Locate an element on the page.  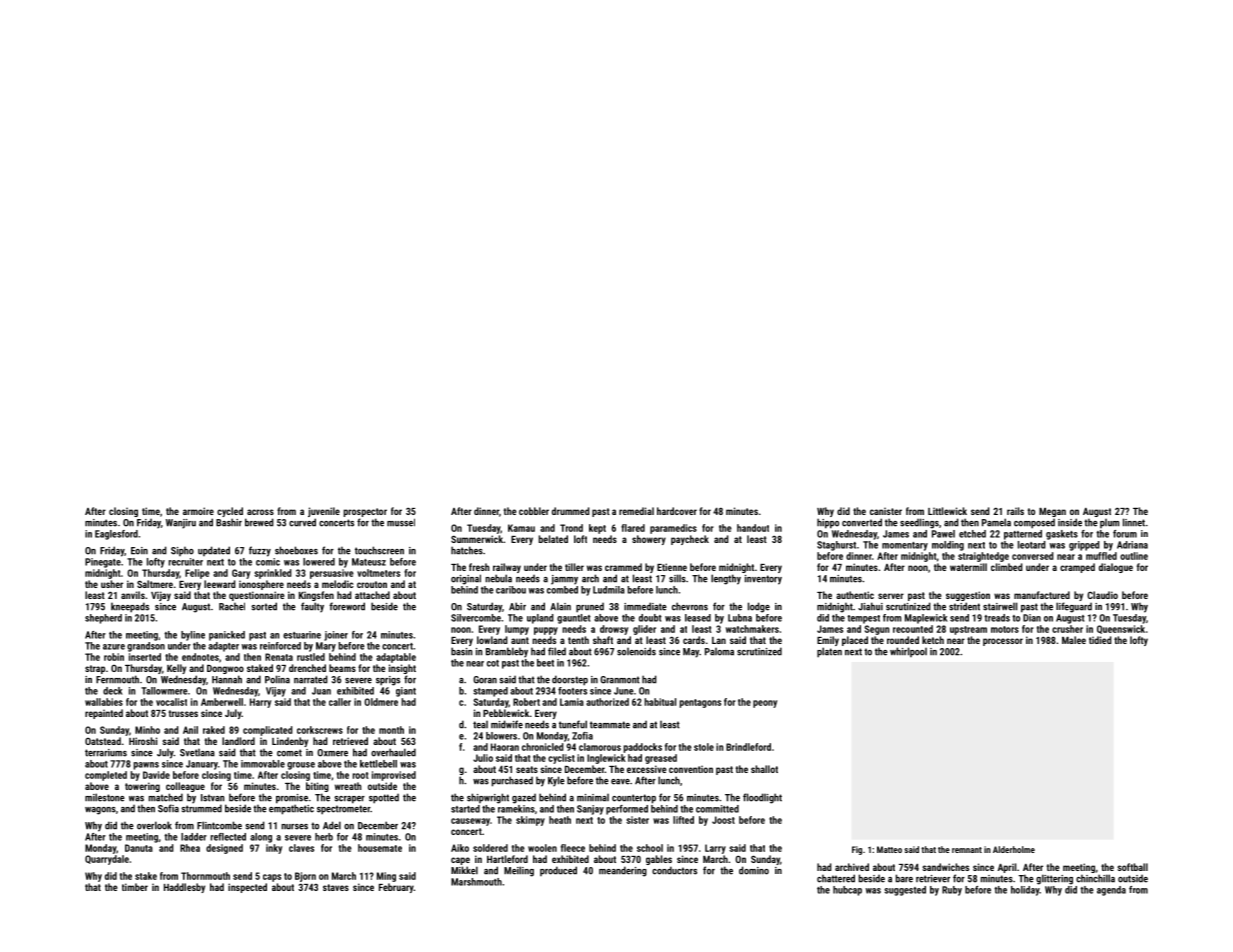
landlord is located at coordinates (238, 741).
